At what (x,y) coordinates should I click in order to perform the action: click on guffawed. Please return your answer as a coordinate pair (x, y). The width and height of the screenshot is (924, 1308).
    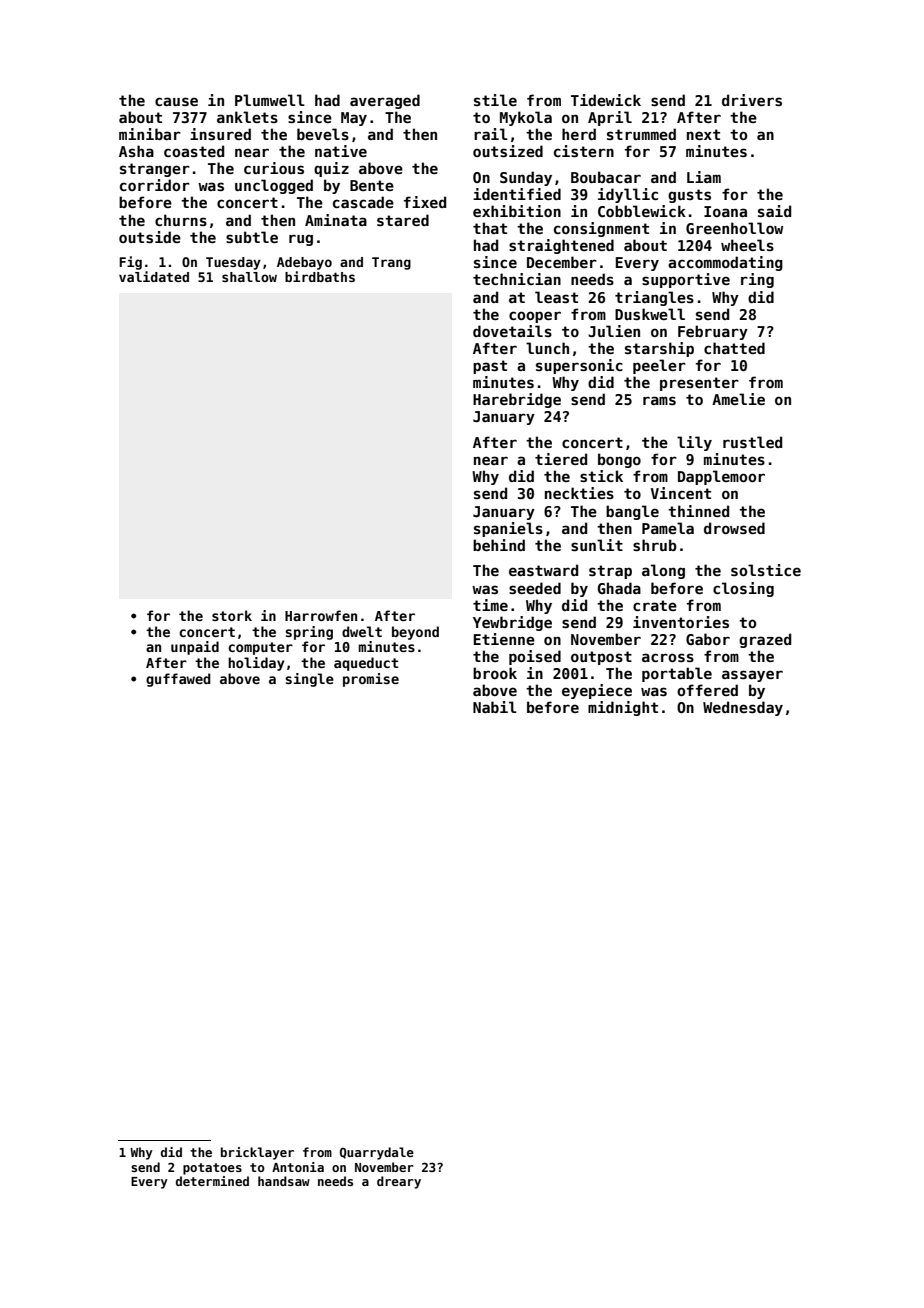
    Looking at the image, I should click on (178, 680).
